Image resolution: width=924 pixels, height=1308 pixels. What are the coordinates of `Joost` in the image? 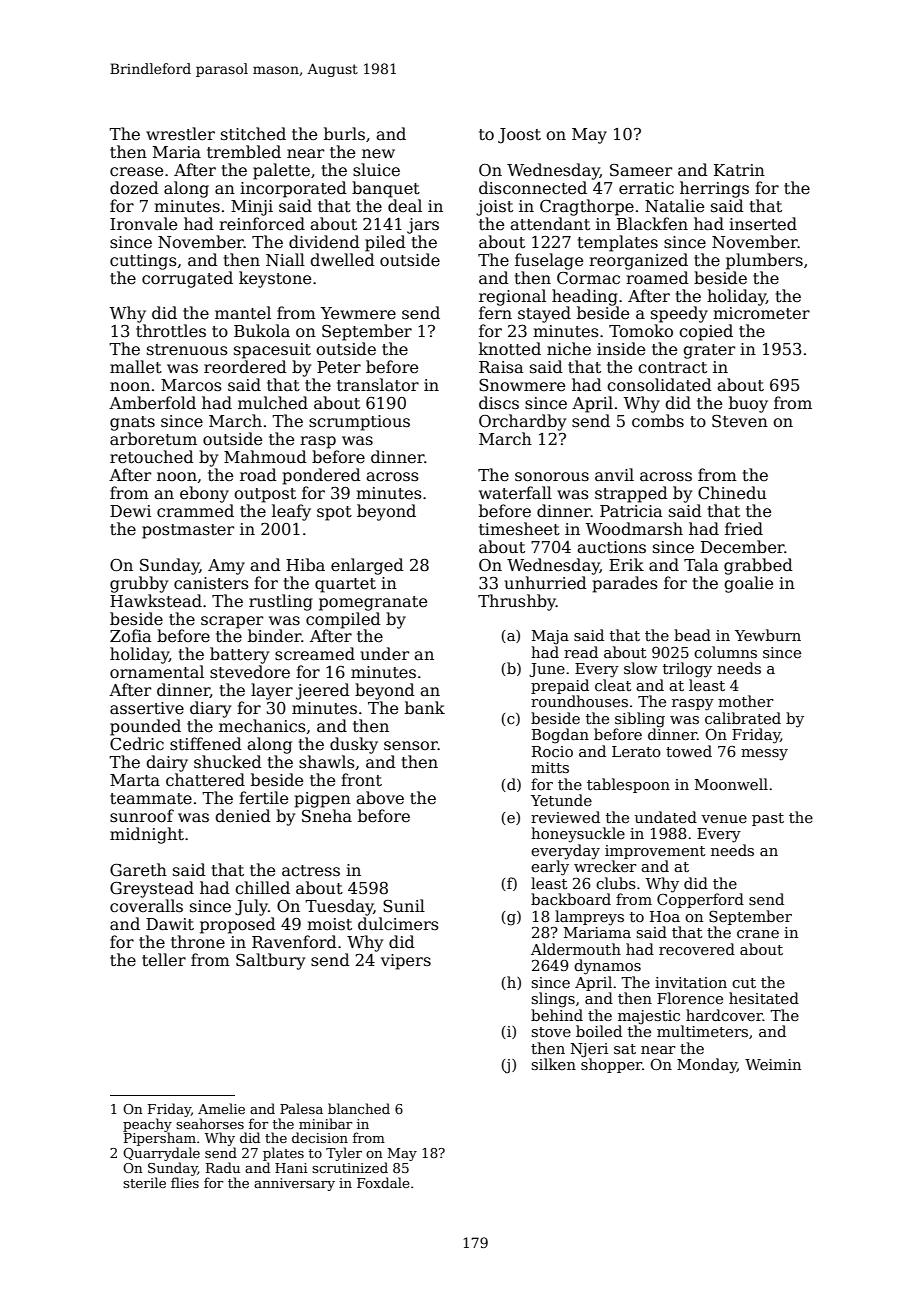 It's located at (519, 136).
